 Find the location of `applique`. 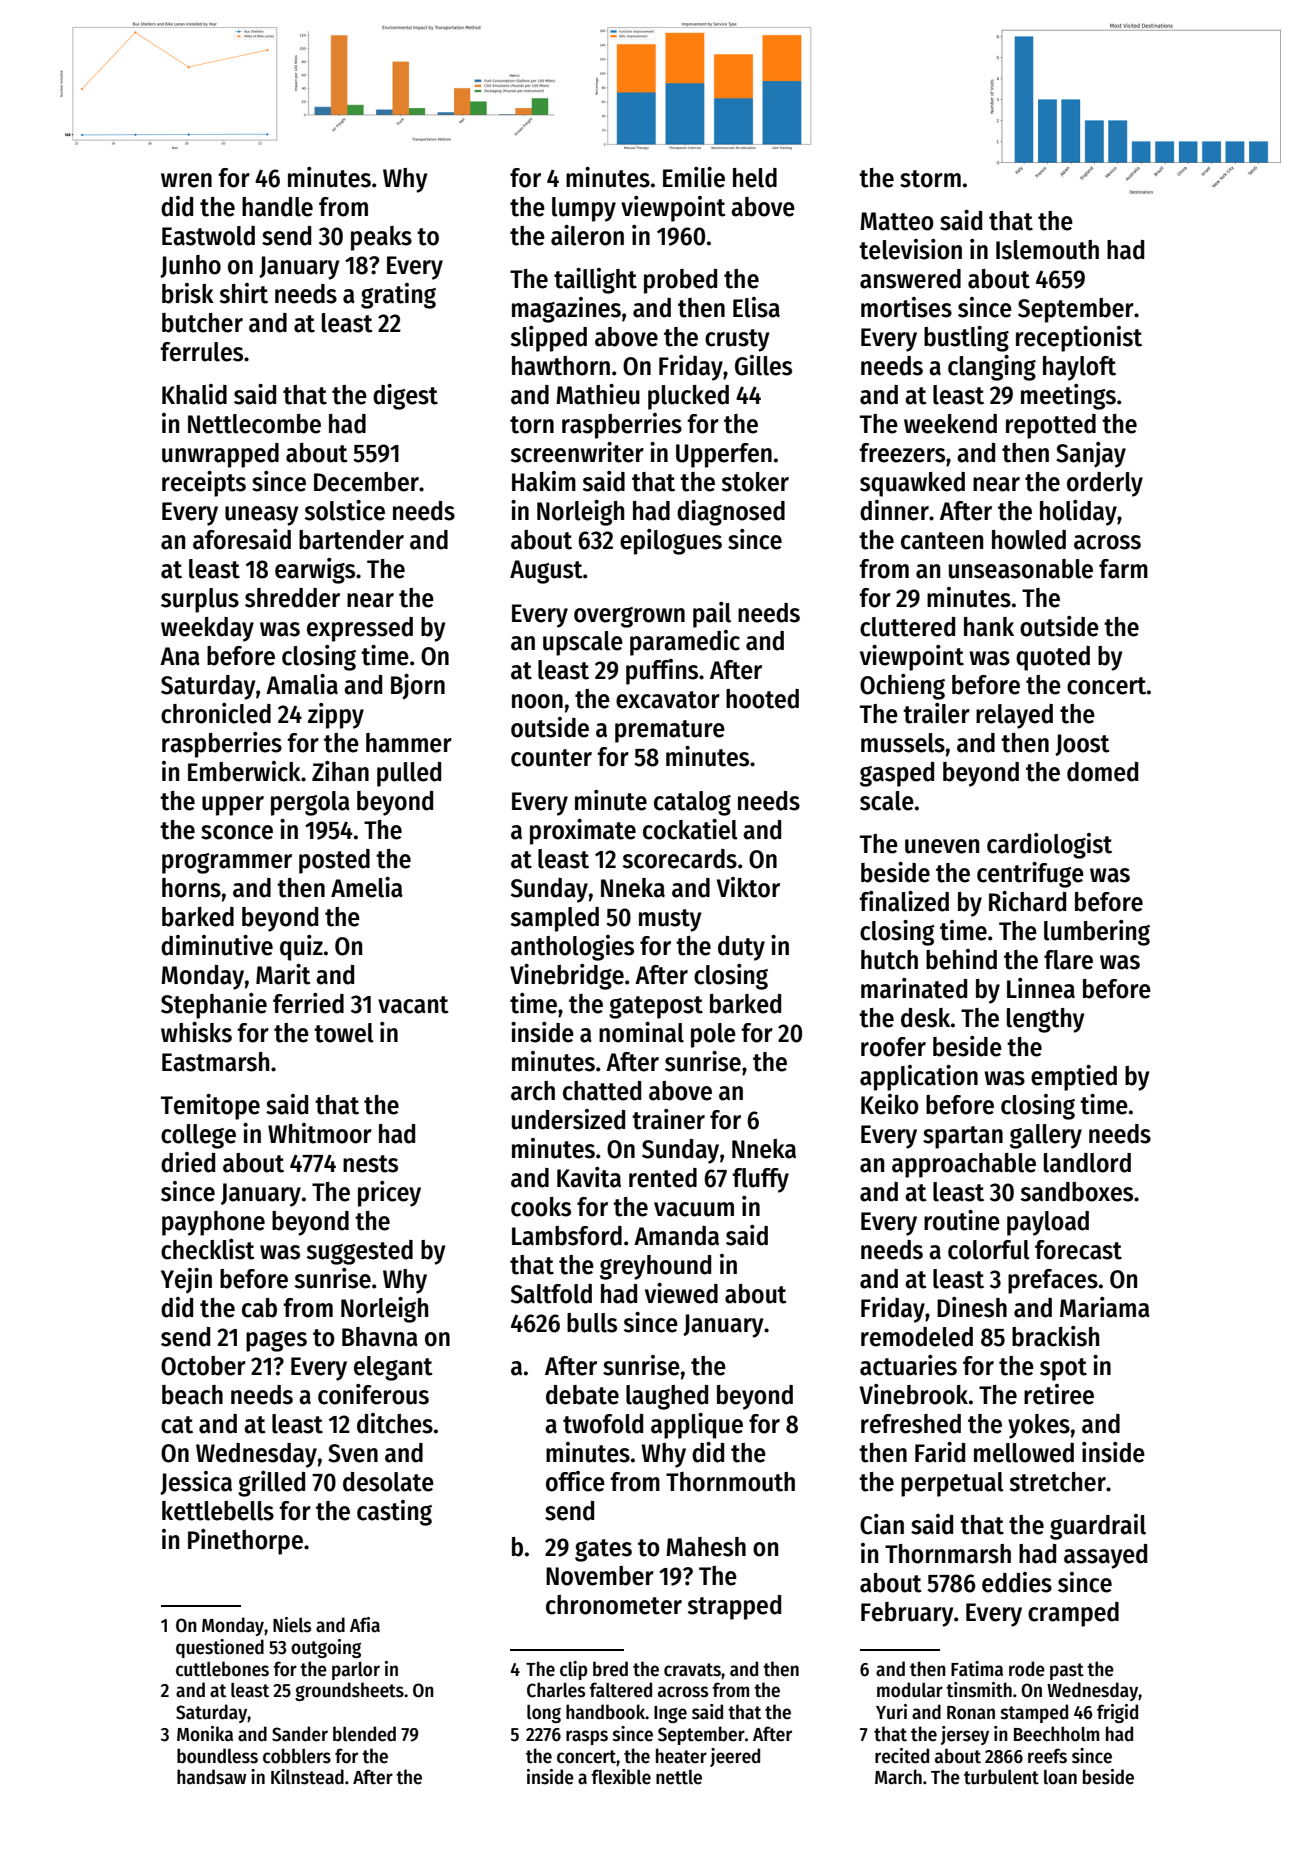

applique is located at coordinates (697, 1426).
